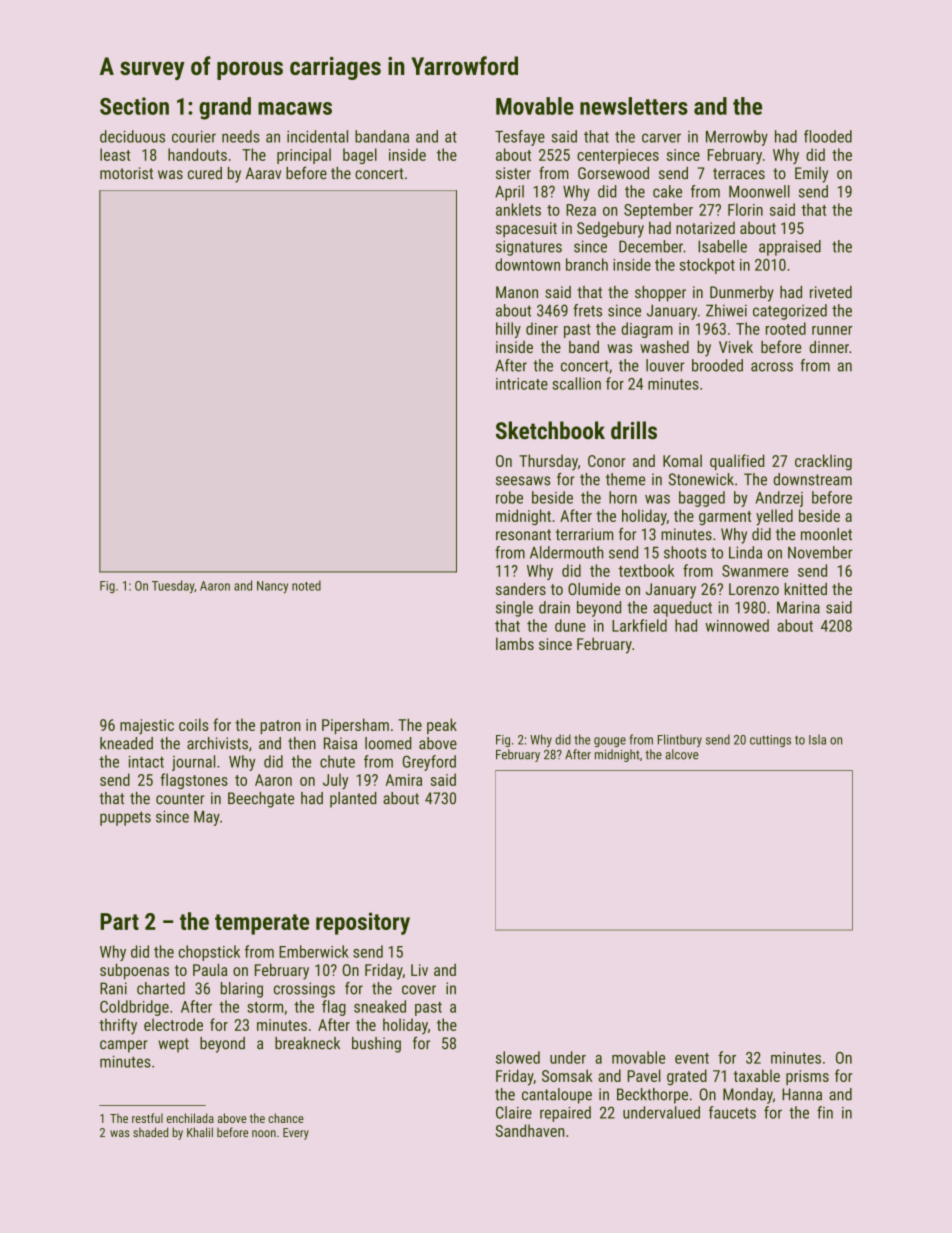  What do you see at coordinates (828, 136) in the screenshot?
I see `flooded` at bounding box center [828, 136].
